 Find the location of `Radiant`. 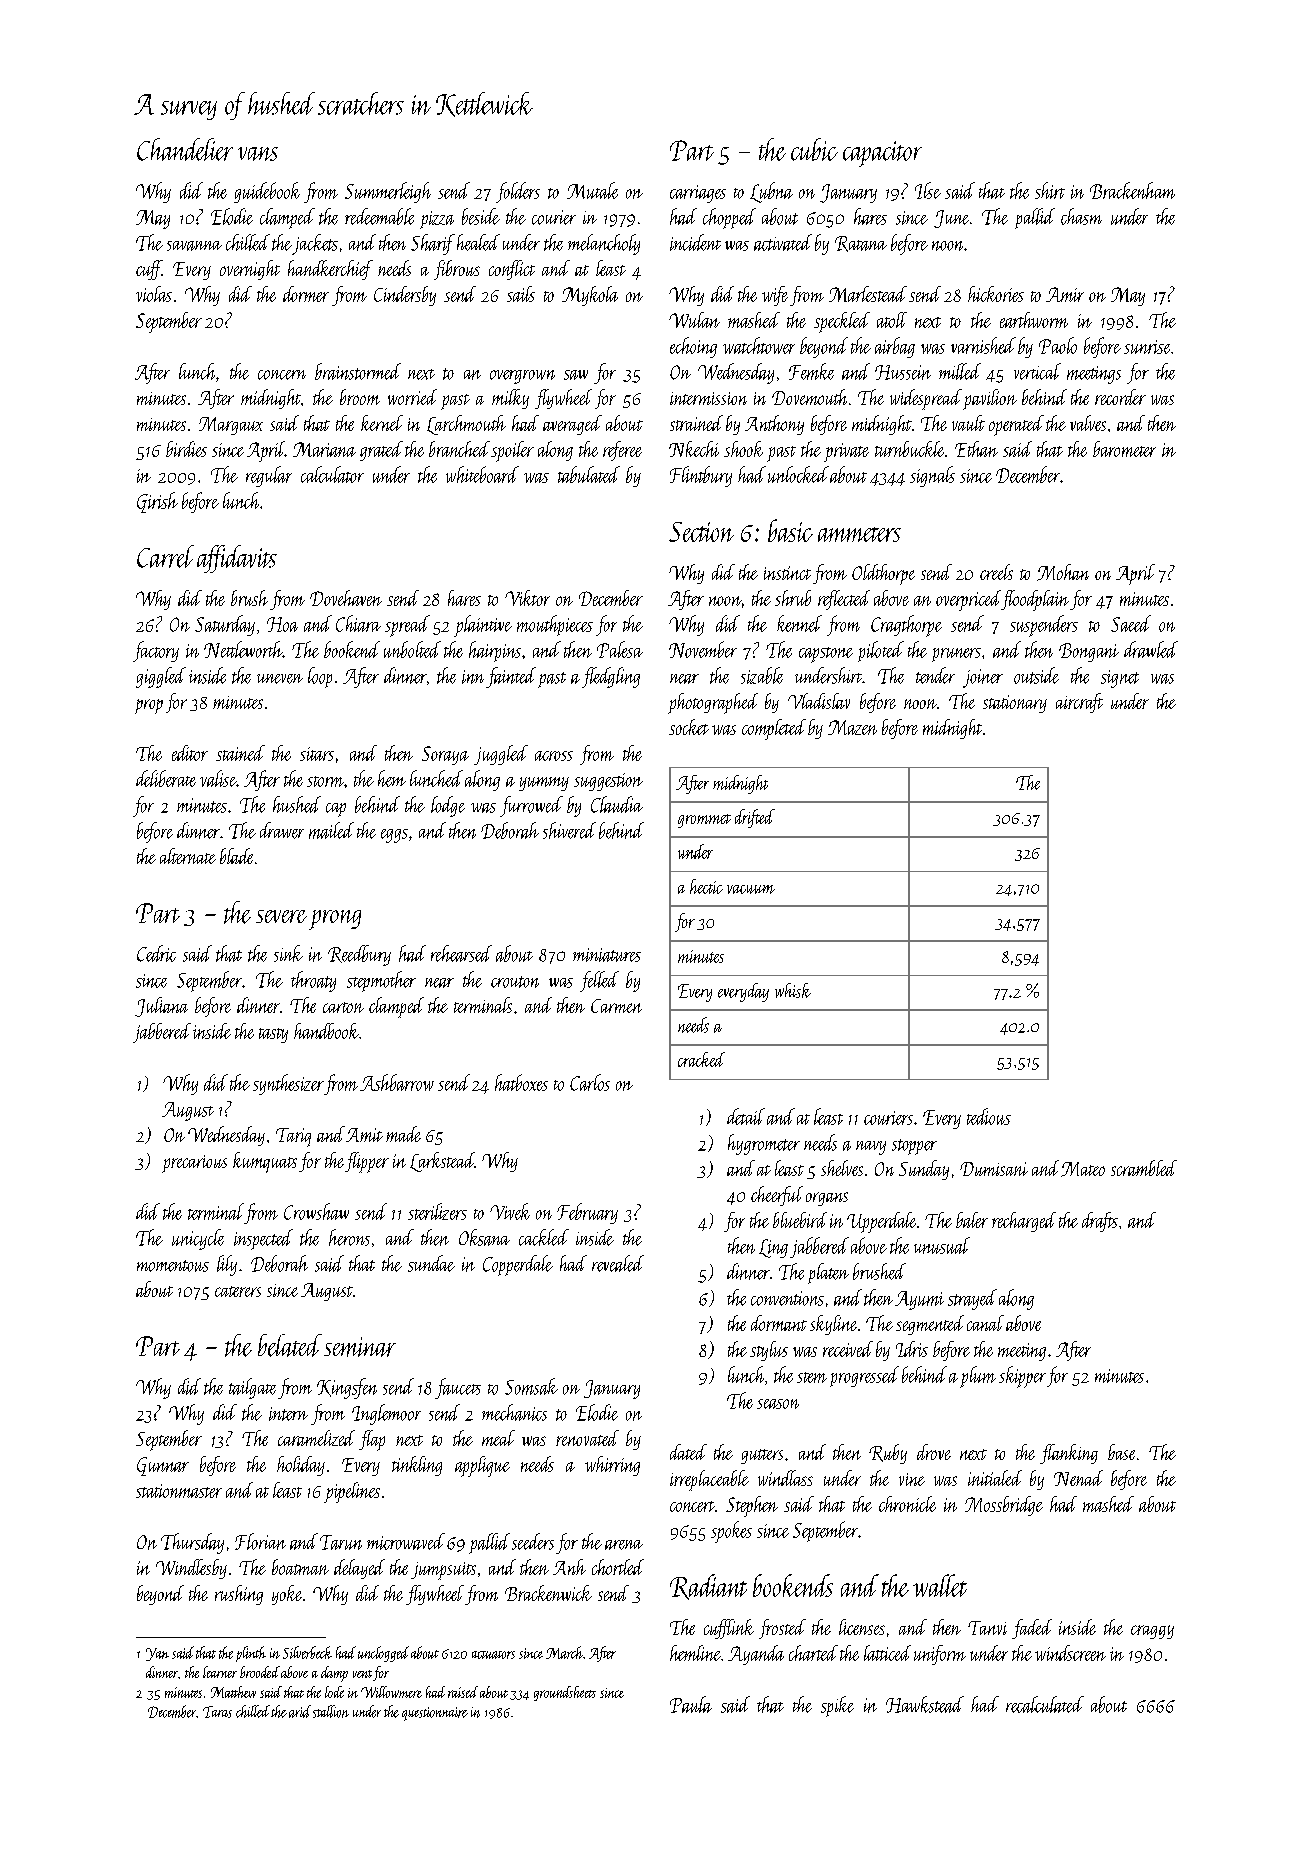

Radiant is located at coordinates (708, 1587).
